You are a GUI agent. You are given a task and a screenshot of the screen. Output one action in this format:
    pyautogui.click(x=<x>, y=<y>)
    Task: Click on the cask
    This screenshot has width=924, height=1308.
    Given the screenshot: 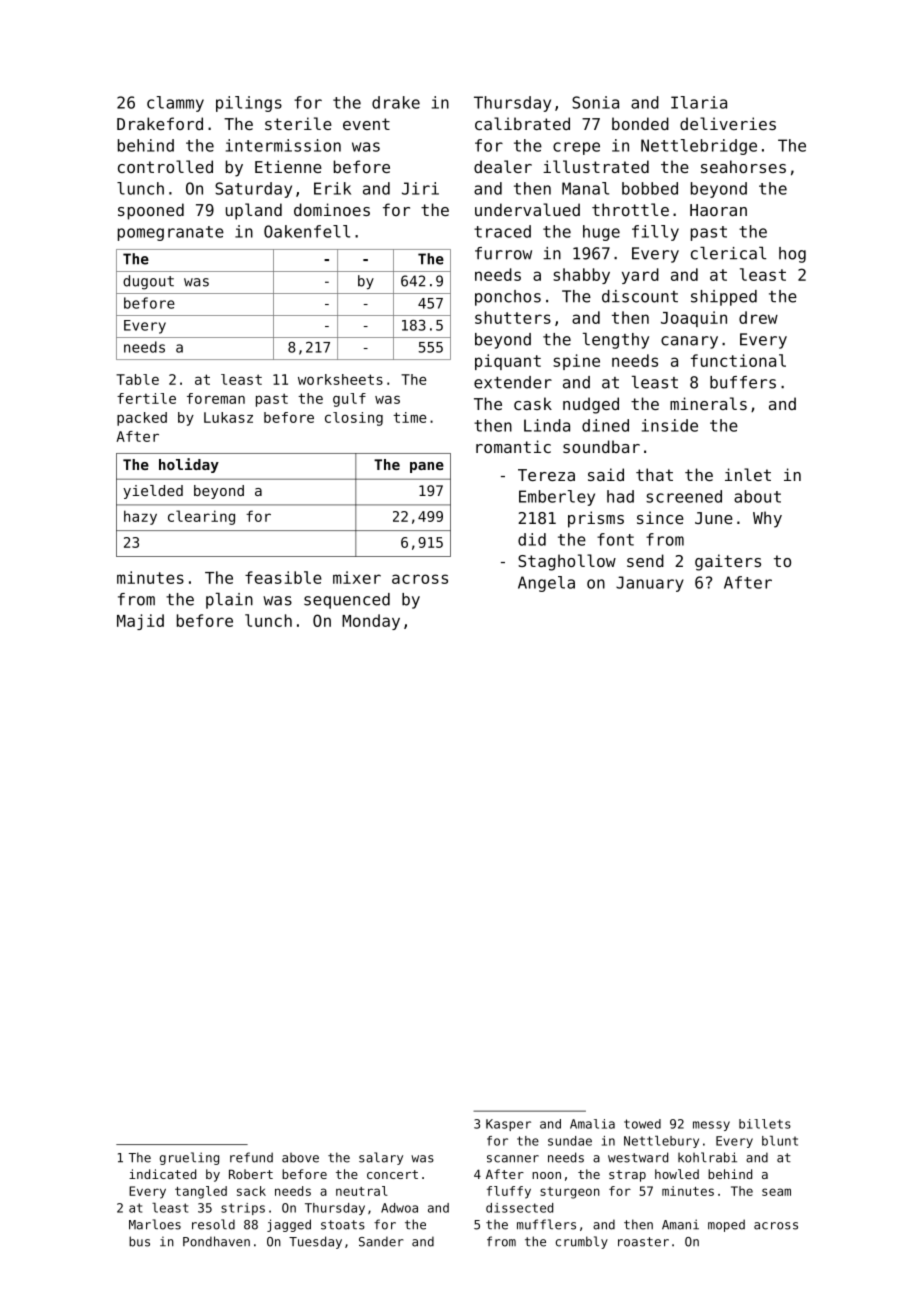 What is the action you would take?
    pyautogui.click(x=533, y=403)
